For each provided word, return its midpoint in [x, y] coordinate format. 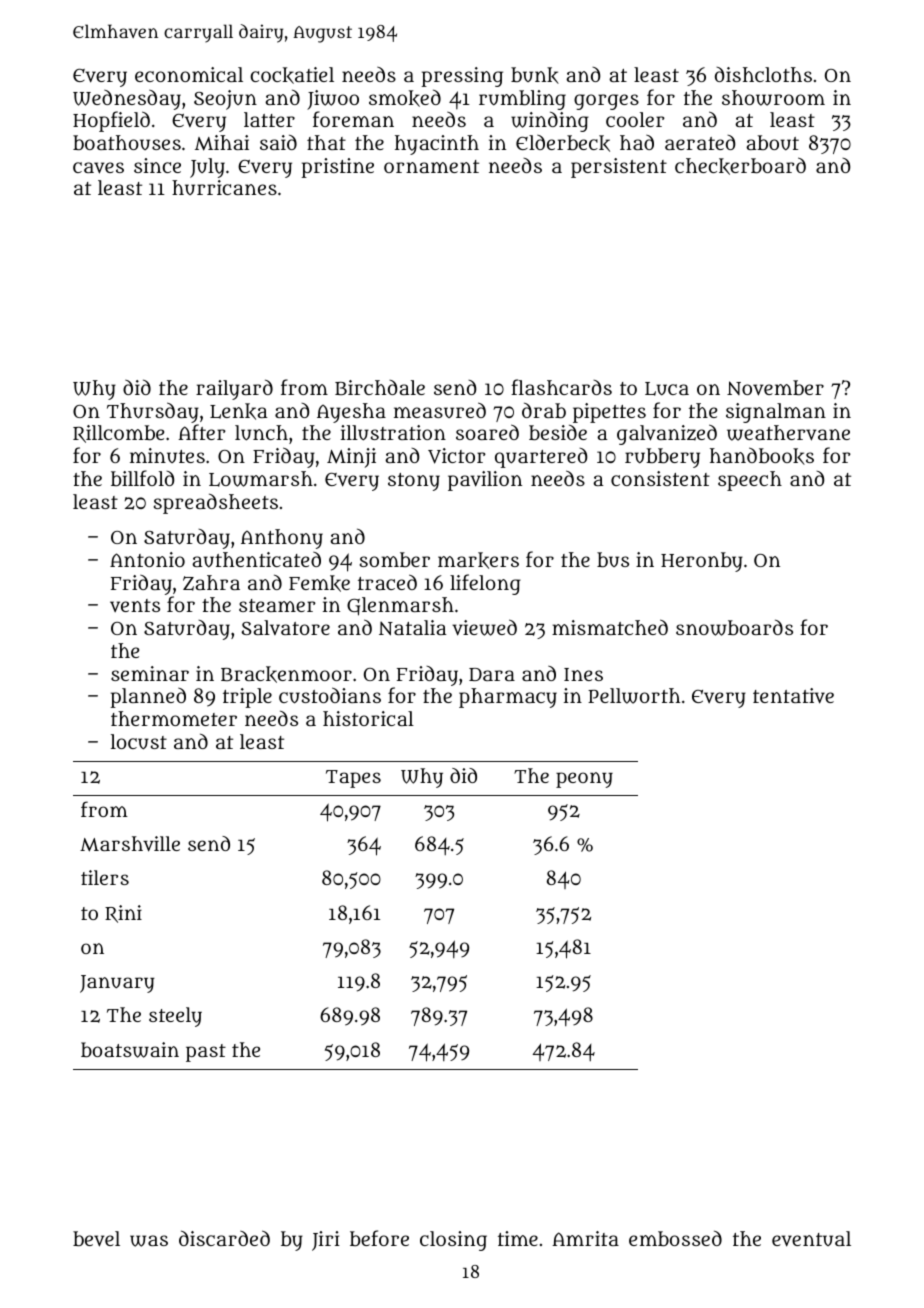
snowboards [734, 627]
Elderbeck [563, 143]
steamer [277, 605]
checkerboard [740, 166]
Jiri [326, 1241]
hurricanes [224, 187]
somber [395, 559]
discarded [224, 1238]
